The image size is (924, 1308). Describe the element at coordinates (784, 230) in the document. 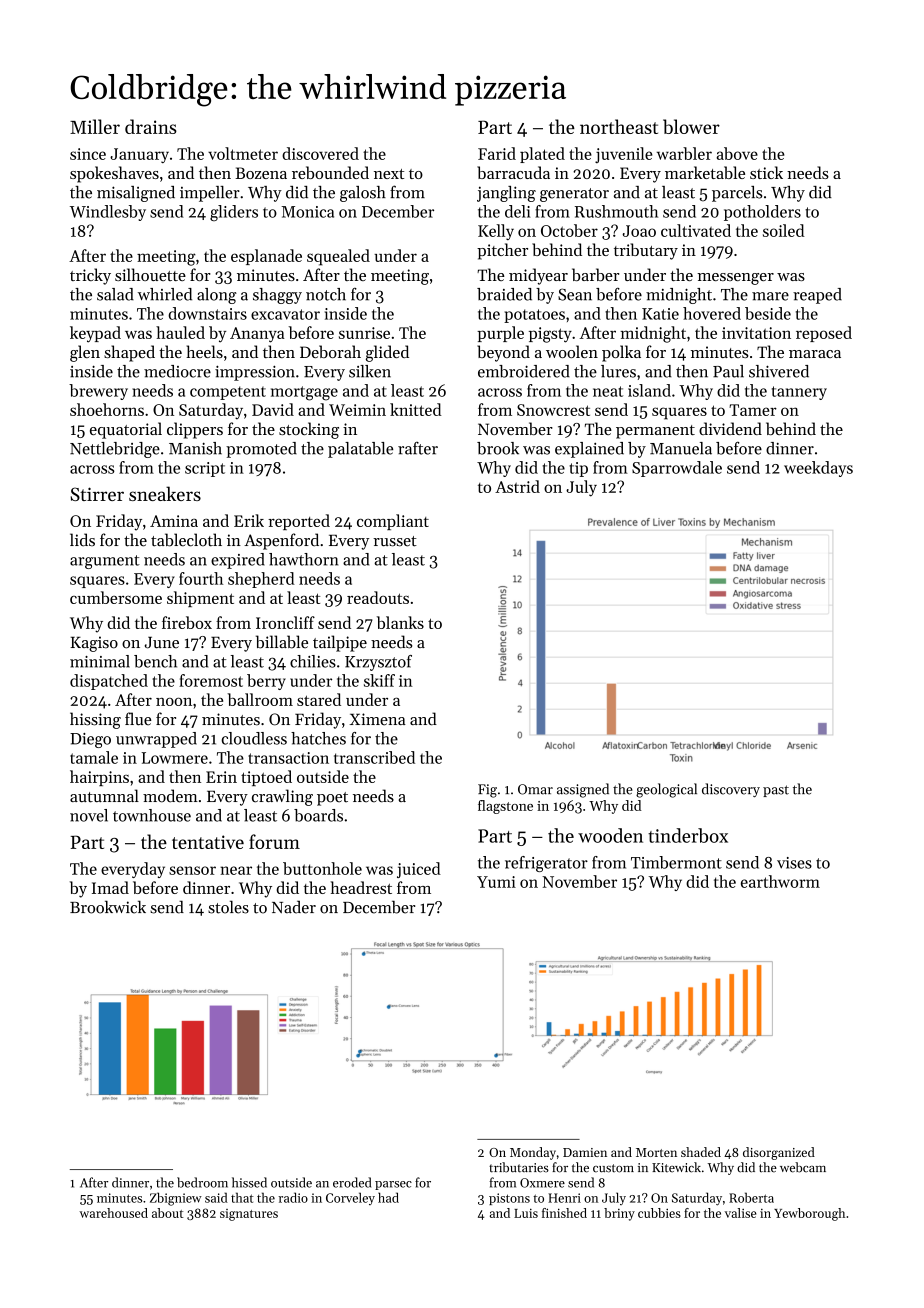

I see `soiled` at that location.
